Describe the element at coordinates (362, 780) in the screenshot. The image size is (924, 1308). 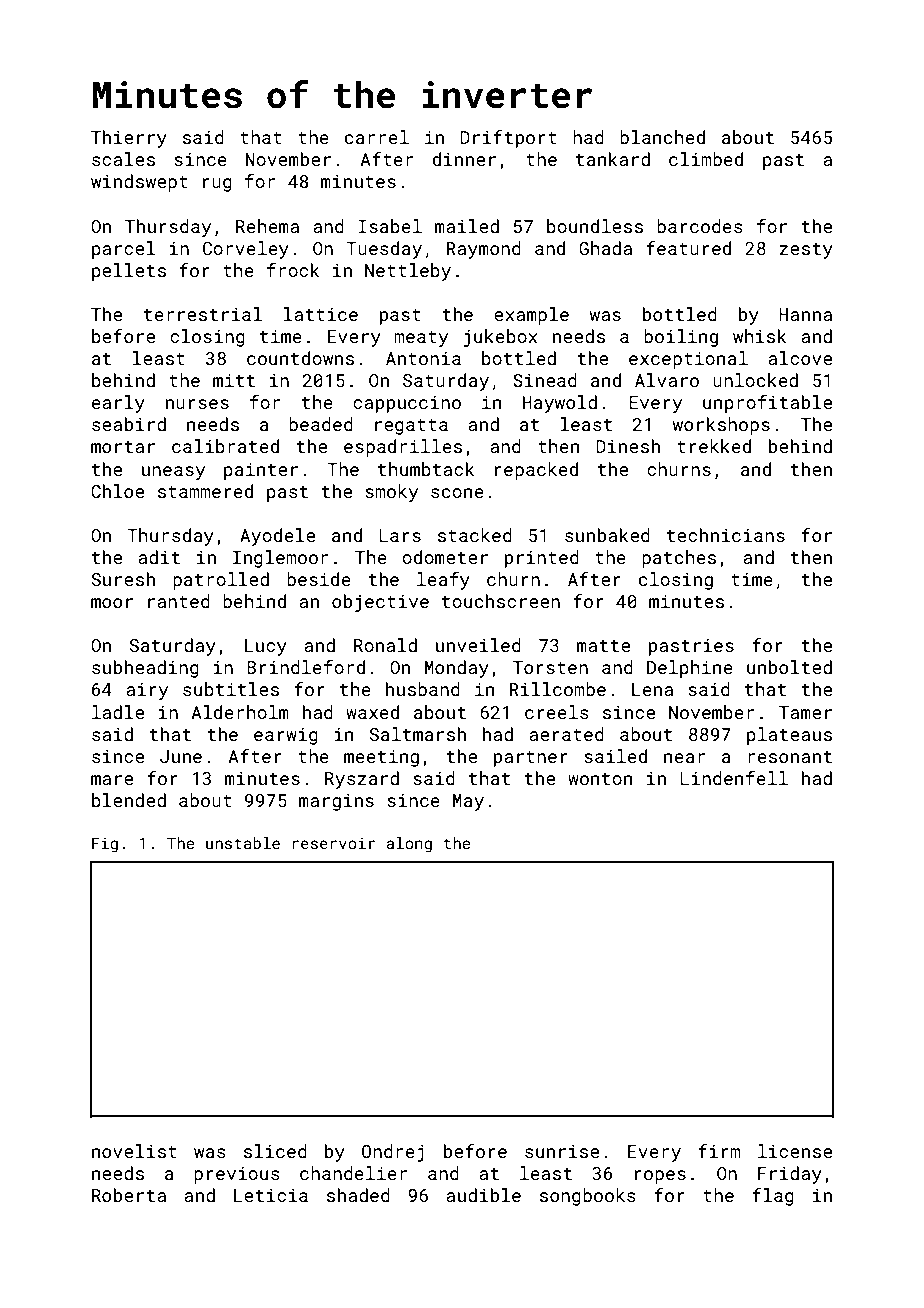
I see `Ryszard` at that location.
